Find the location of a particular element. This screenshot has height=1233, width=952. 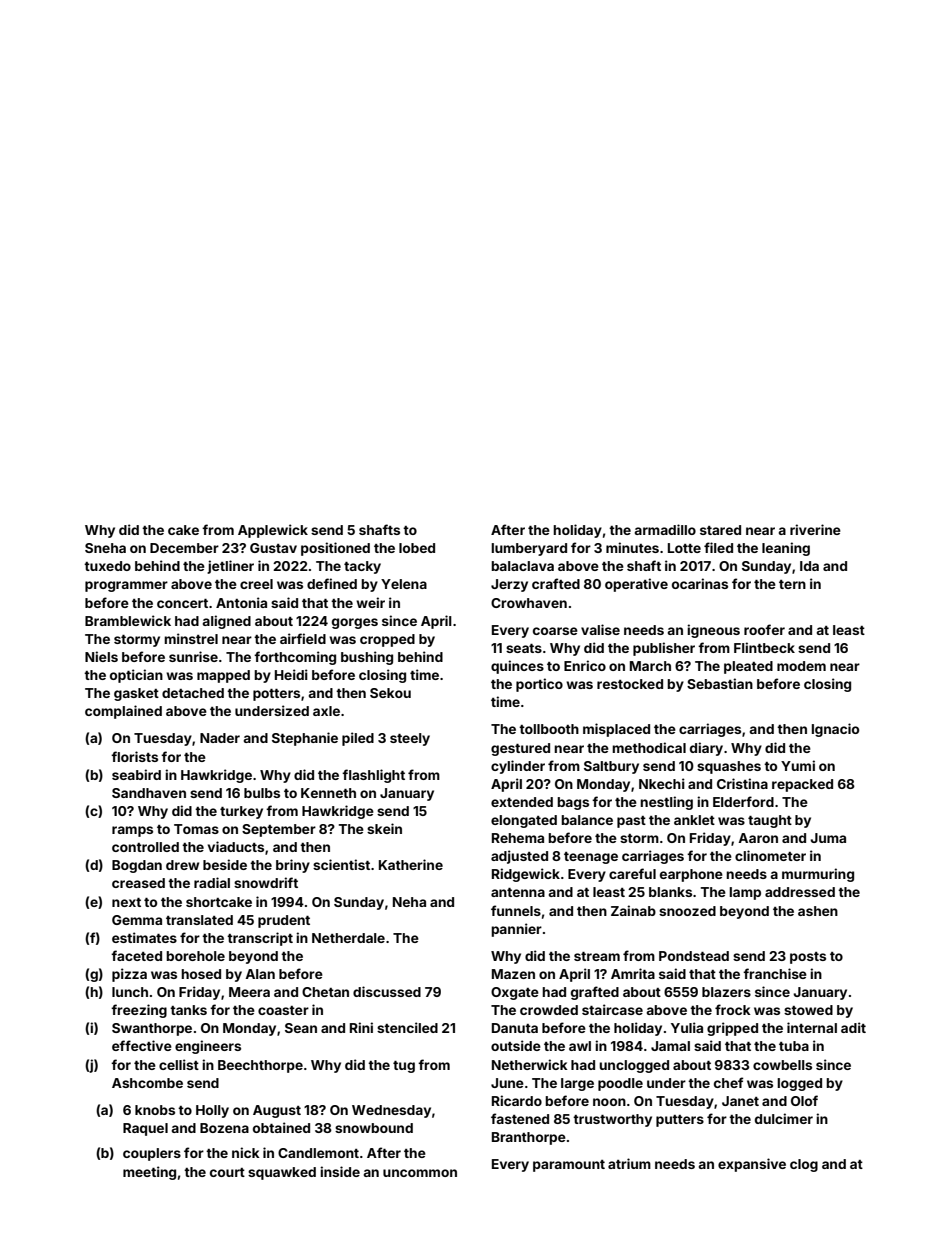

Yulia is located at coordinates (687, 1027).
